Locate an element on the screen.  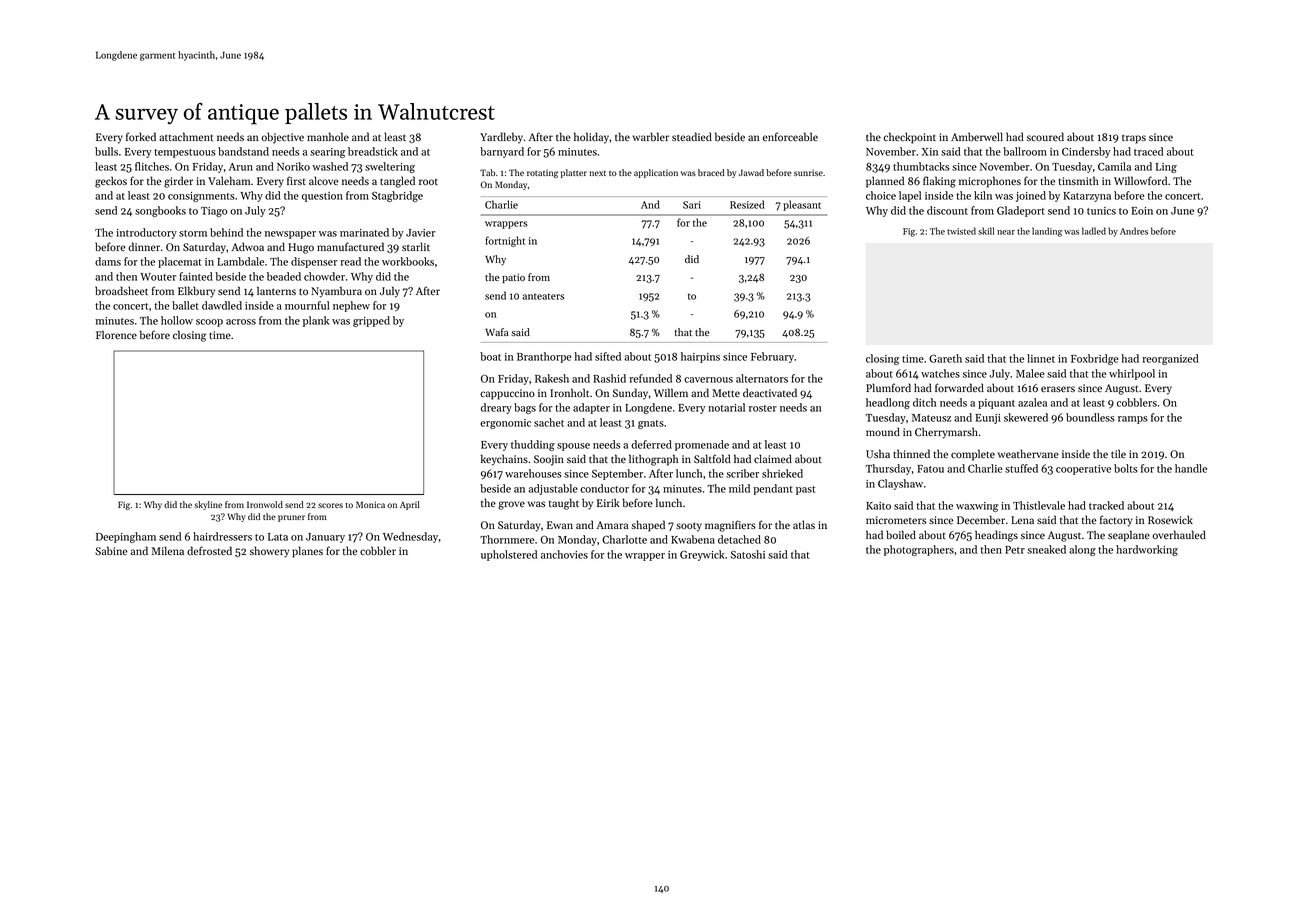
hardworking is located at coordinates (1147, 550).
